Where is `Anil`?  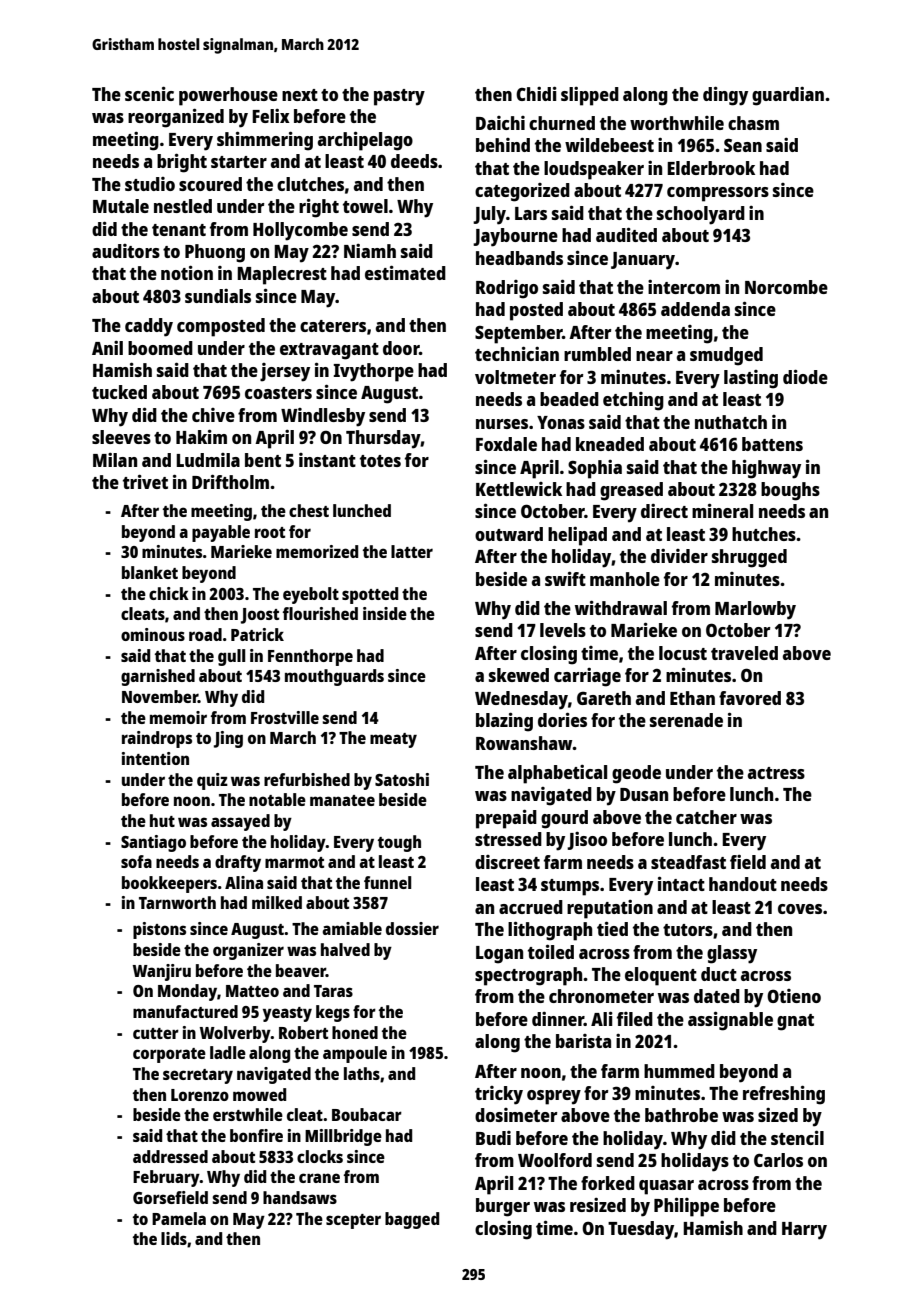 Anil is located at coordinates (107, 348).
